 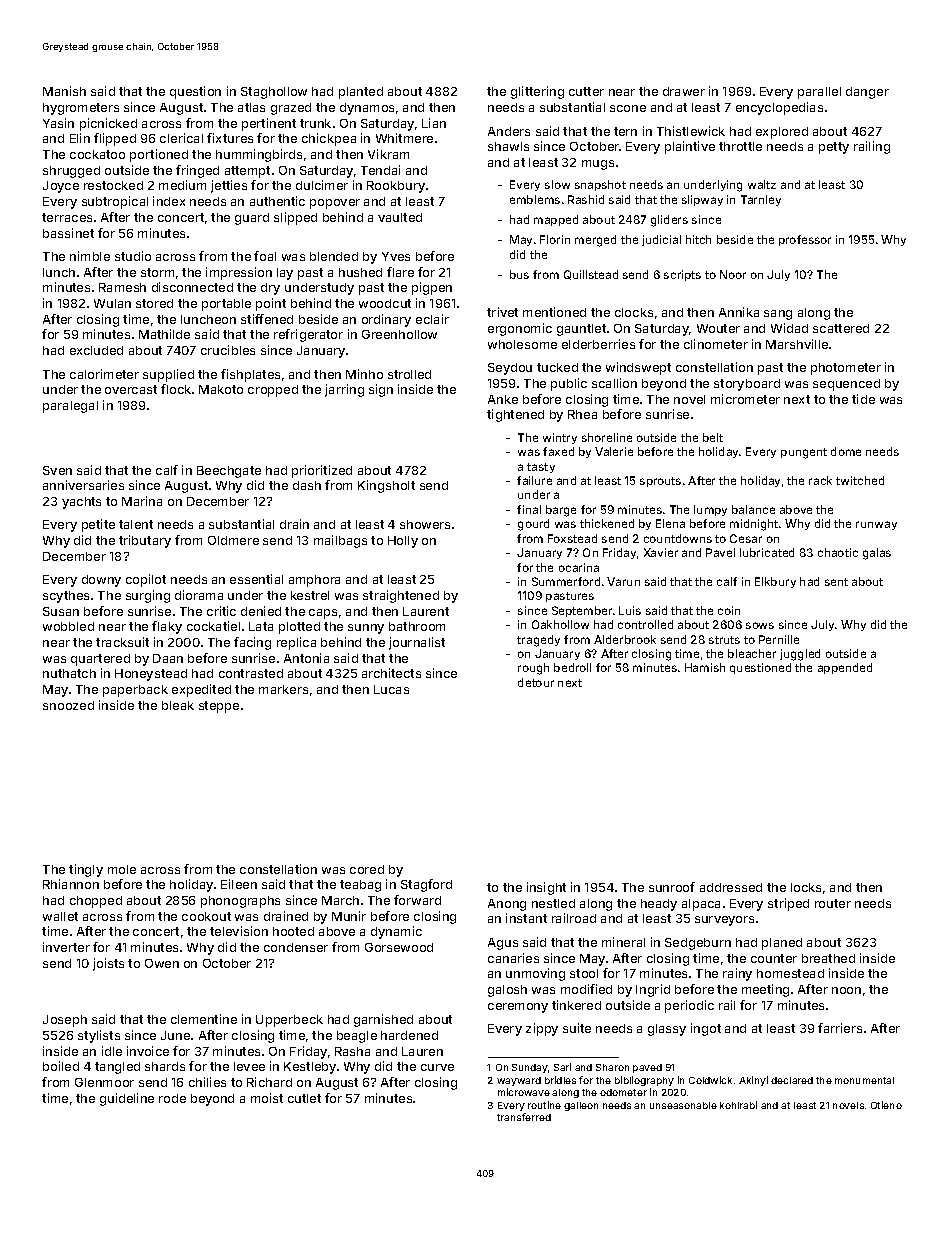 I want to click on Gorsewood, so click(x=399, y=947).
